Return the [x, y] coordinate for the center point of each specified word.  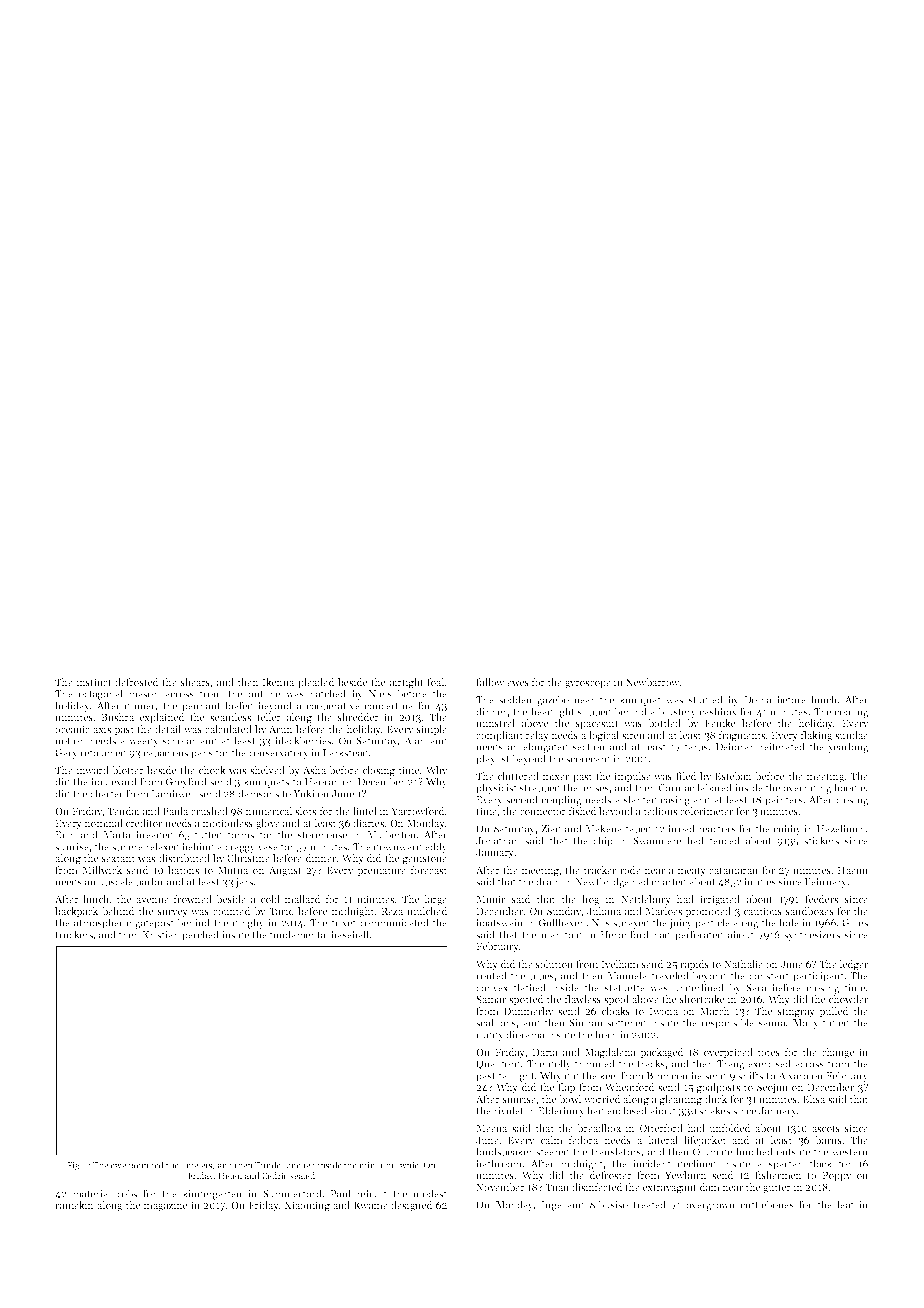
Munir [490, 899]
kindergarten [212, 1194]
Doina [758, 700]
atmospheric [102, 923]
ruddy [490, 1035]
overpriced [728, 1053]
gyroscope [588, 685]
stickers [821, 840]
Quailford [498, 1064]
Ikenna [278, 682]
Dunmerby [529, 1012]
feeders [821, 899]
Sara [756, 988]
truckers [74, 934]
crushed [209, 811]
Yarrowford [418, 811]
